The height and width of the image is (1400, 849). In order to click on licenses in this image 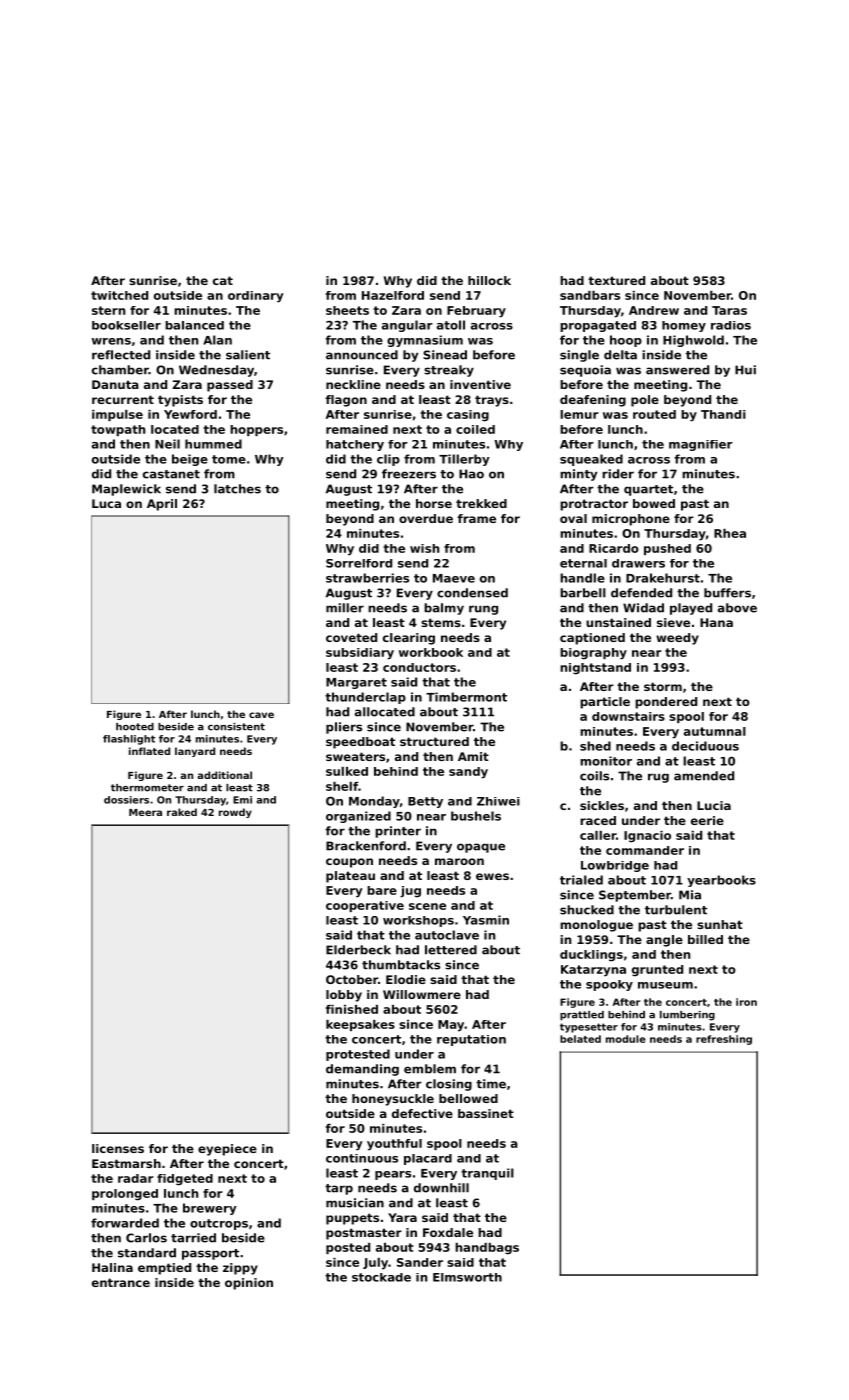, I will do `click(118, 1148)`.
